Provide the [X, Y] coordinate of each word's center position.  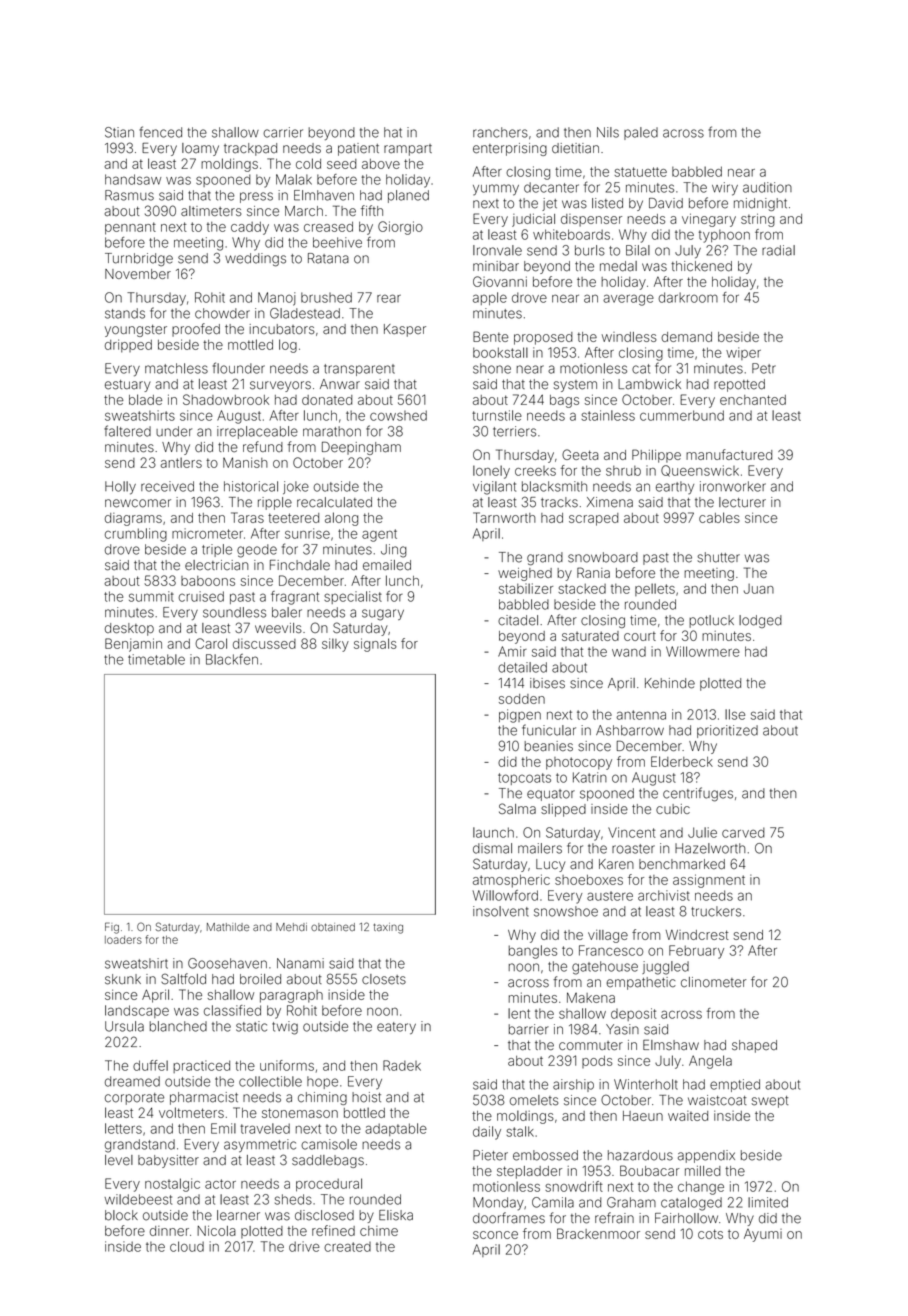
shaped [754, 1046]
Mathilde [228, 927]
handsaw [133, 179]
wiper [743, 353]
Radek [402, 1065]
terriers [514, 431]
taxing [388, 928]
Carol [211, 643]
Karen [616, 864]
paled [641, 133]
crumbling [136, 535]
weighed [525, 574]
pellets [655, 589]
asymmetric [260, 1145]
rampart [408, 150]
